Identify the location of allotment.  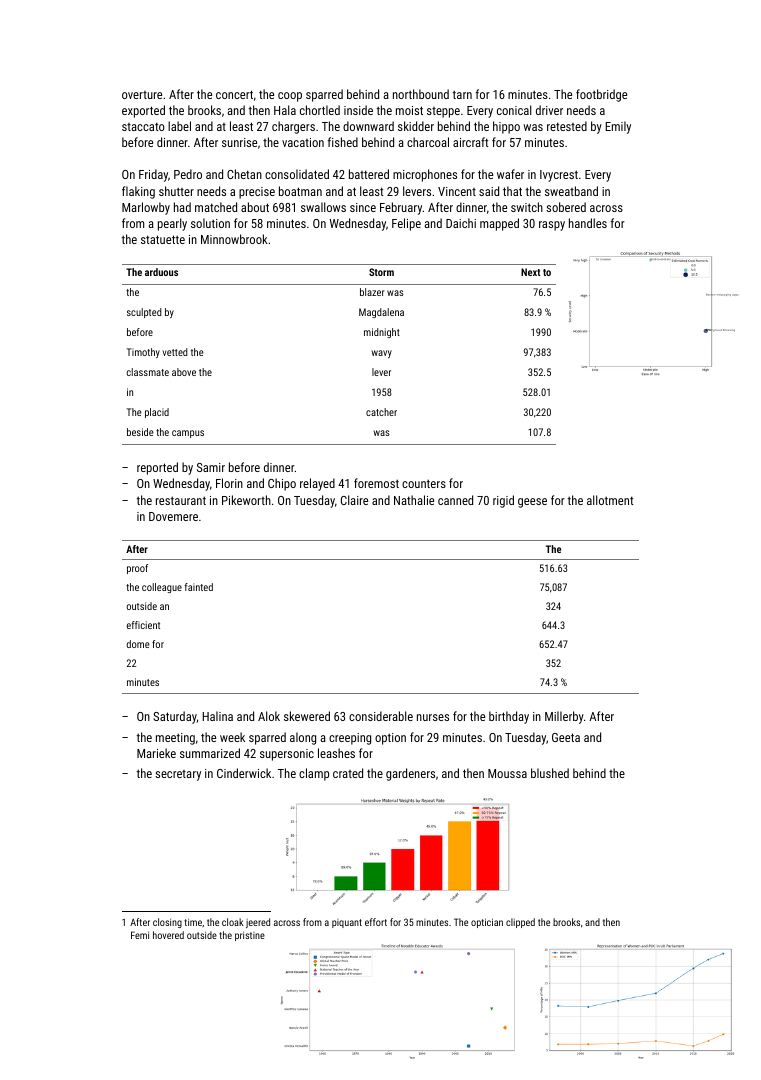
(610, 500).
